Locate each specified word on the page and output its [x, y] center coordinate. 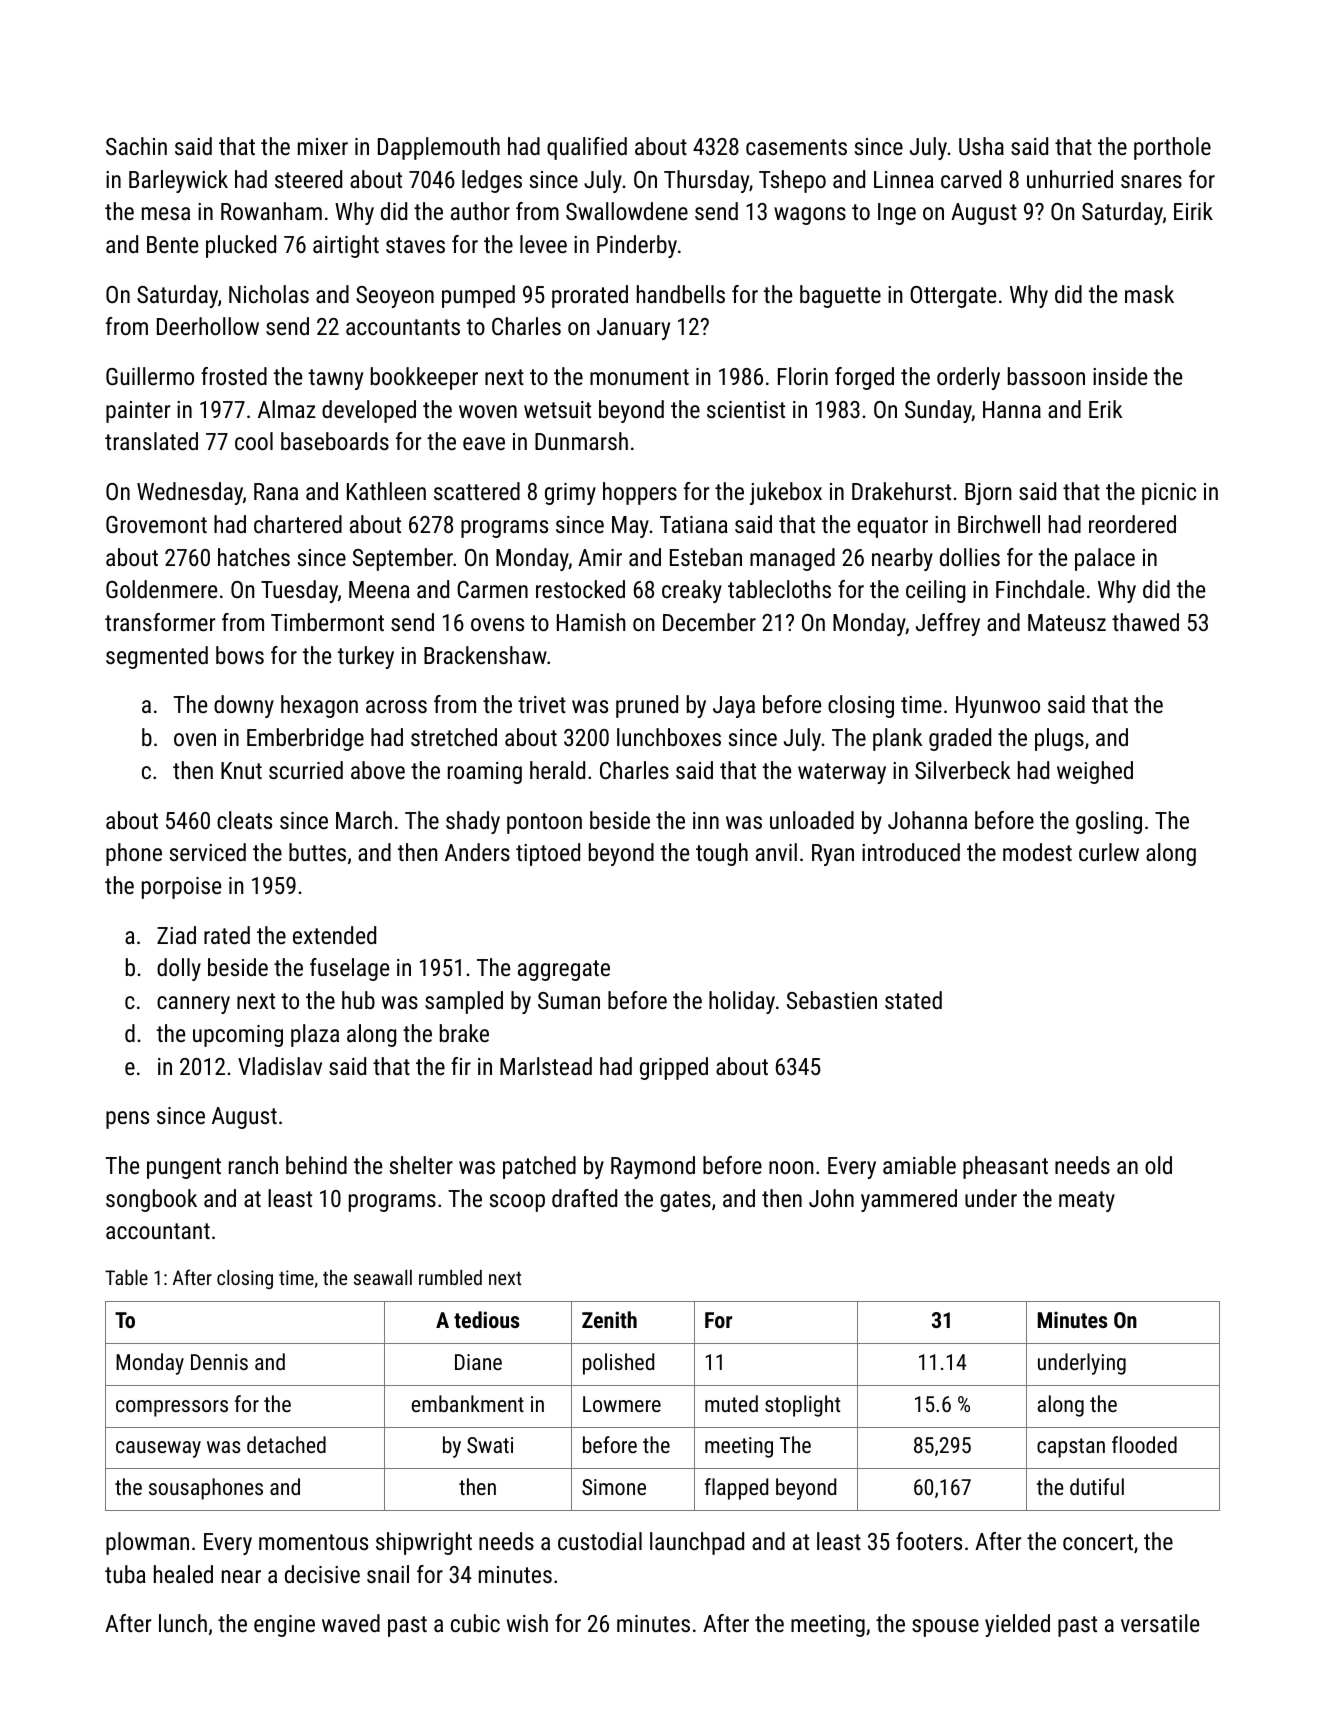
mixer [323, 146]
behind [316, 1165]
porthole [1172, 148]
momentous [313, 1542]
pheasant [1005, 1167]
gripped [674, 1068]
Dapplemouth [439, 148]
